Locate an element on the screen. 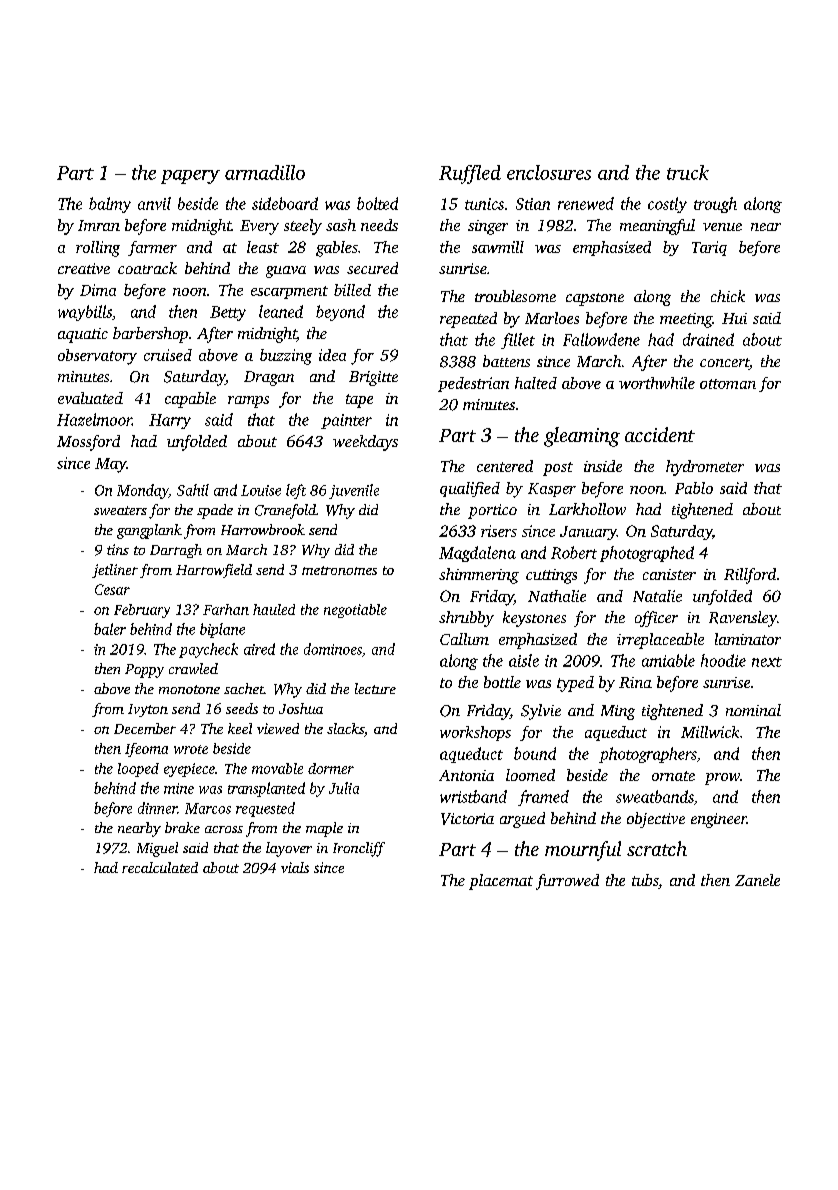  February is located at coordinates (142, 611).
